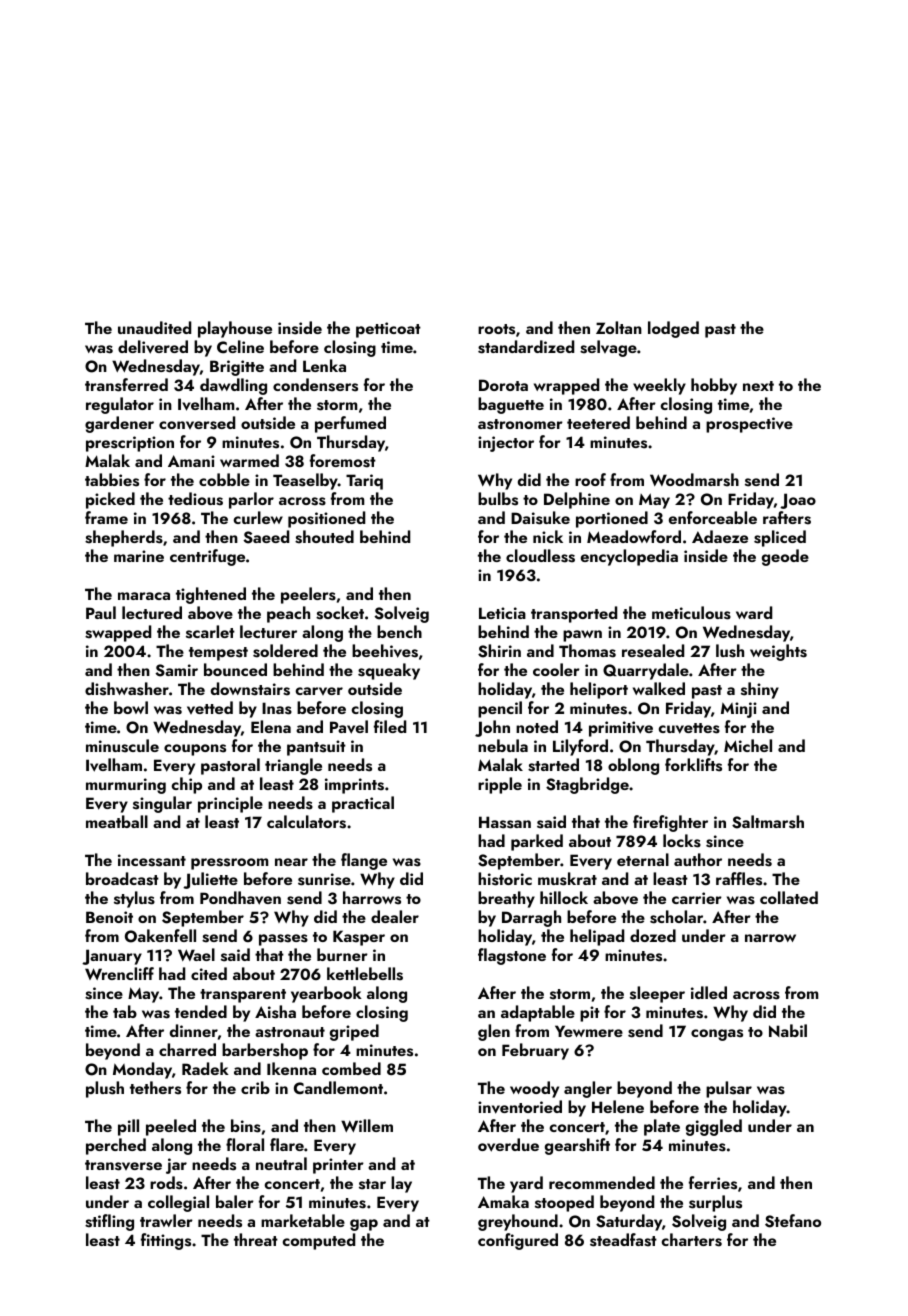 This document has height=1316, width=908. What do you see at coordinates (364, 861) in the document?
I see `flange` at bounding box center [364, 861].
